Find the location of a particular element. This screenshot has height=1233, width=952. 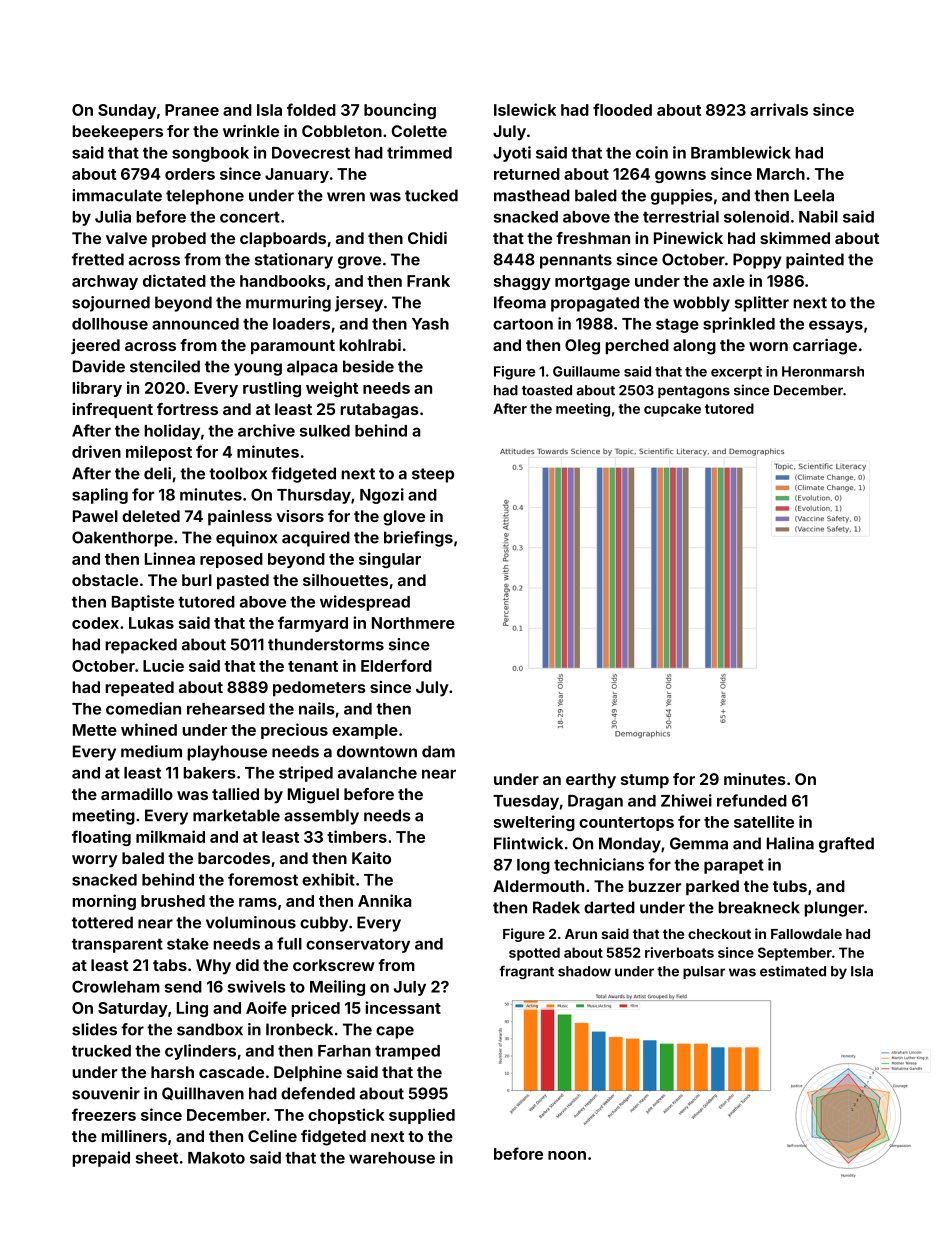

Elderford is located at coordinates (396, 665).
